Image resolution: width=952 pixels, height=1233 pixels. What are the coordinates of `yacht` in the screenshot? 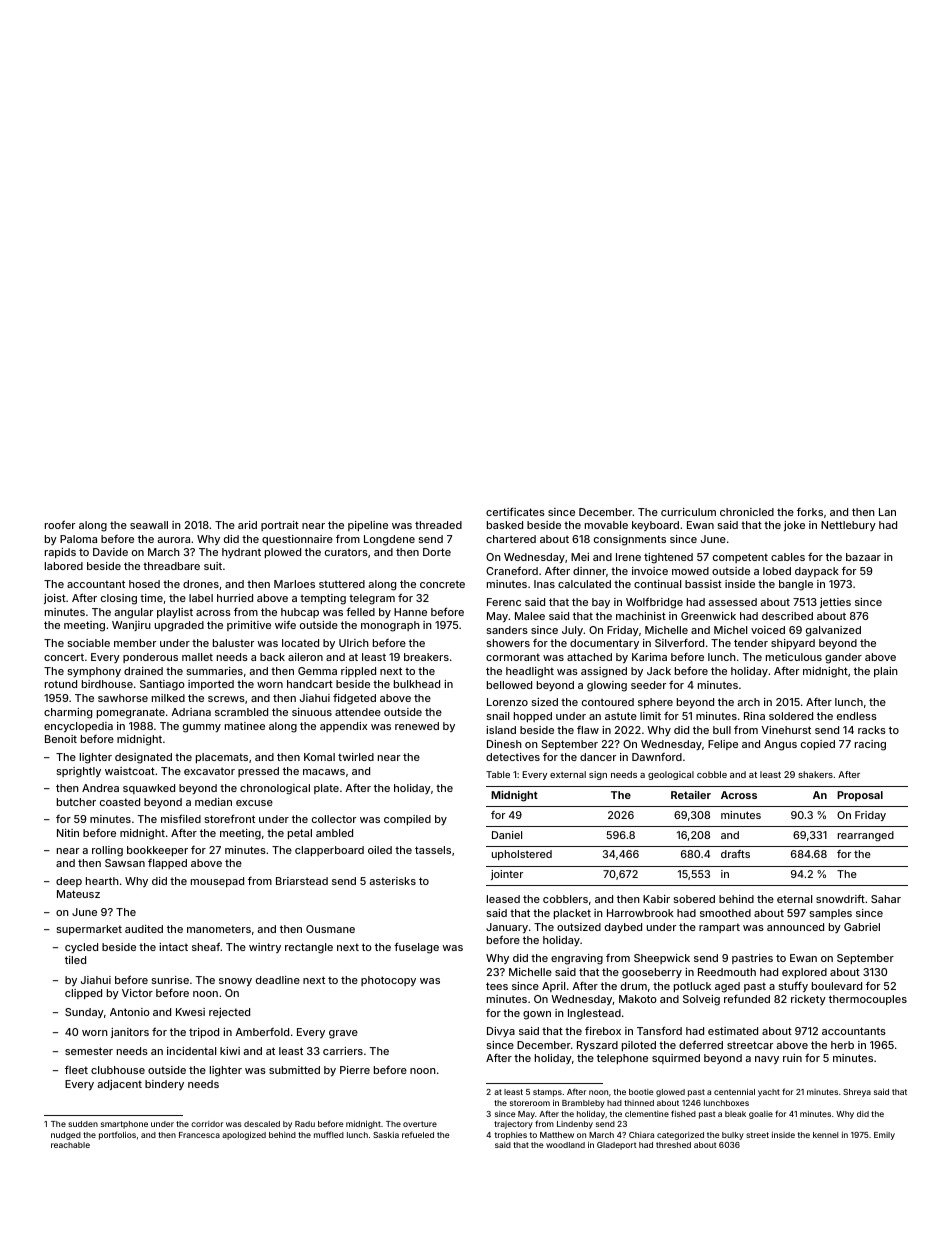 It's located at (769, 1093).
